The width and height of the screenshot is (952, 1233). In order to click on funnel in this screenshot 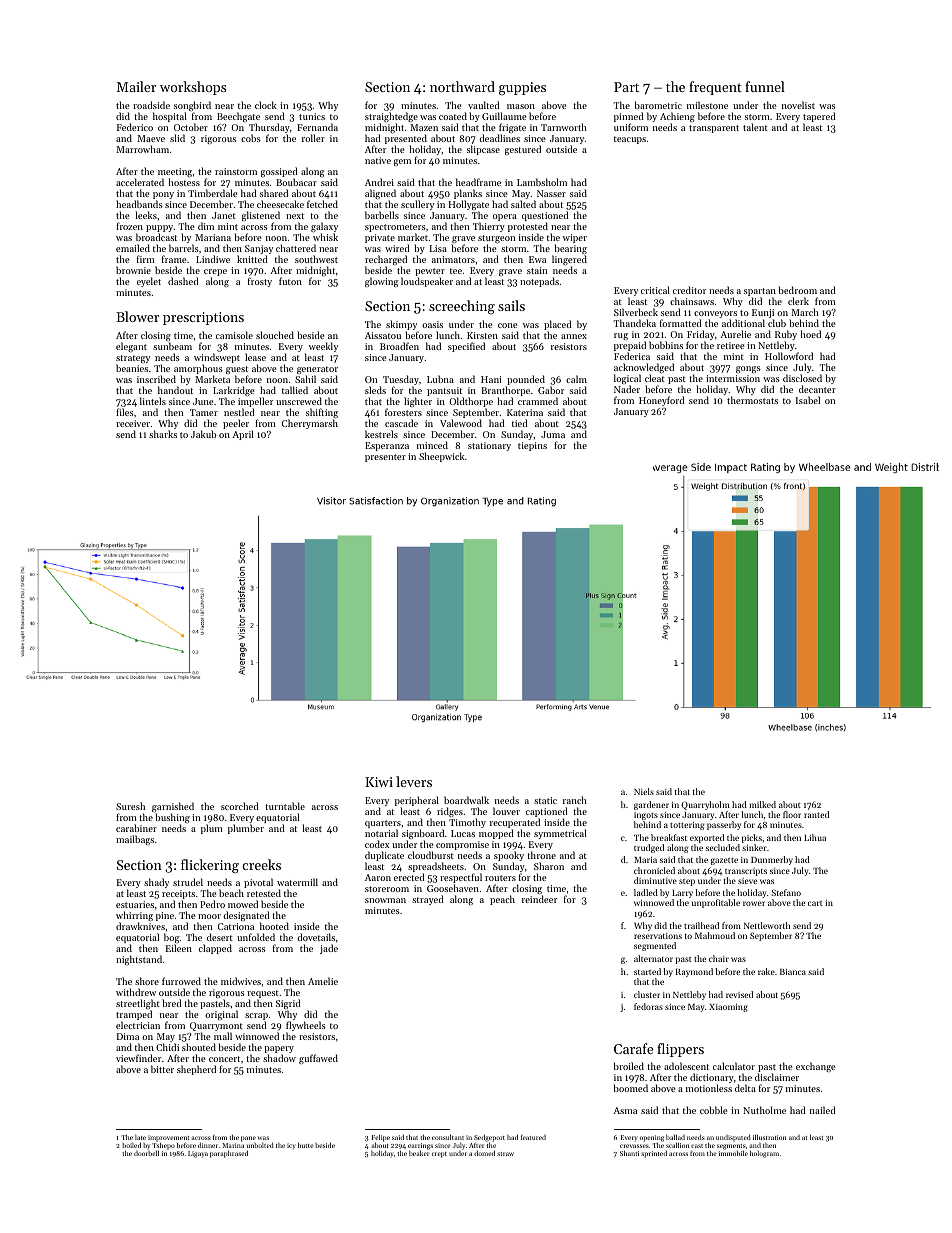, I will do `click(765, 86)`.
